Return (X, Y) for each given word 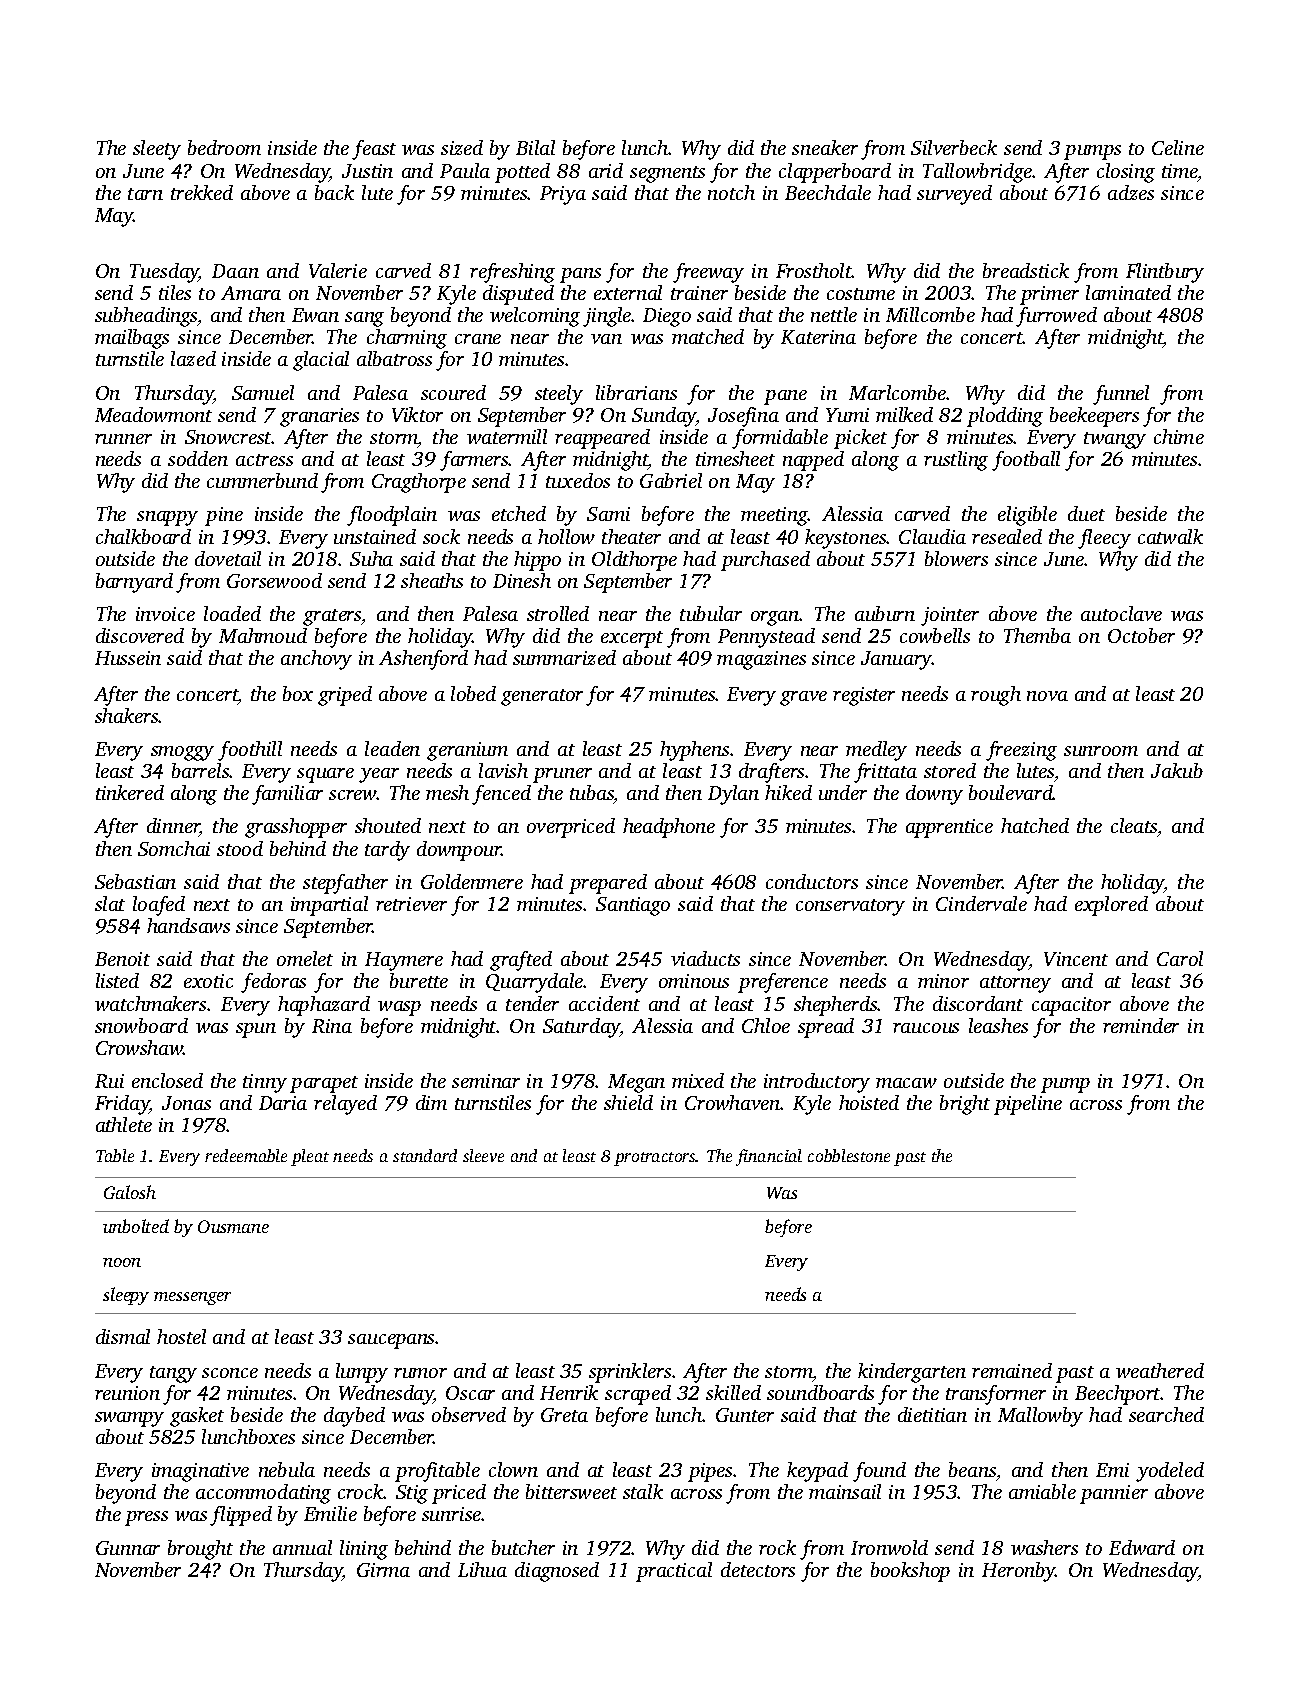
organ (775, 618)
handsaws (188, 925)
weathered (1160, 1370)
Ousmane (233, 1226)
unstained (375, 536)
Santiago (633, 906)
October (1141, 635)
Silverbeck (954, 147)
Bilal (535, 147)
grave (803, 698)
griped (345, 696)
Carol (1180, 958)
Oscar (470, 1393)
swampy (129, 1419)
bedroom (224, 147)
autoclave (1121, 613)
